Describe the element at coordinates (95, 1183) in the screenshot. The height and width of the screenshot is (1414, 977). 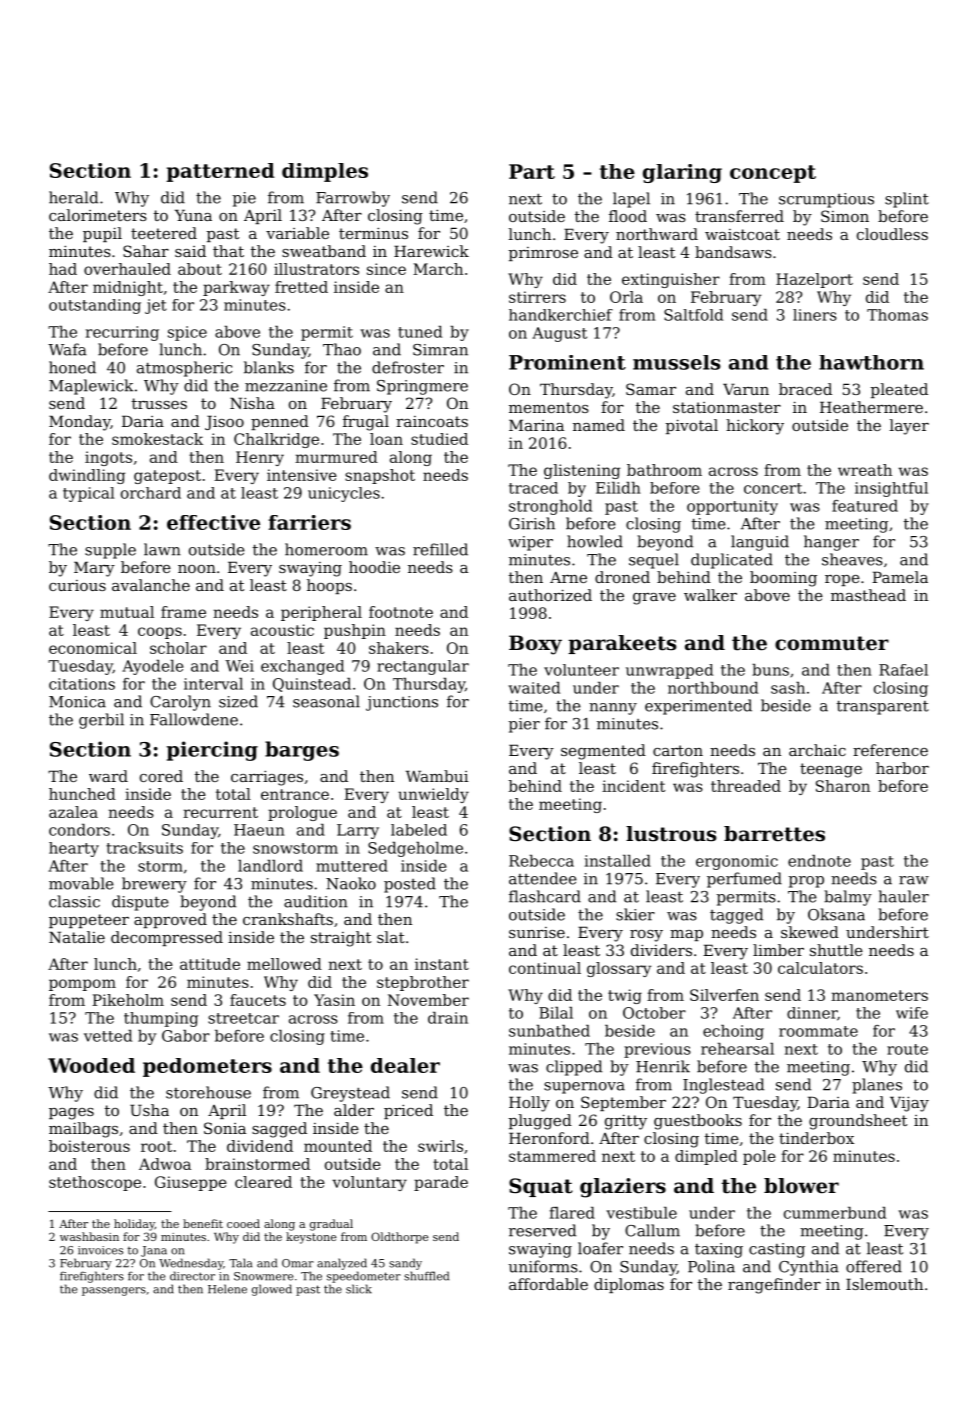
I see `stethoscope` at that location.
